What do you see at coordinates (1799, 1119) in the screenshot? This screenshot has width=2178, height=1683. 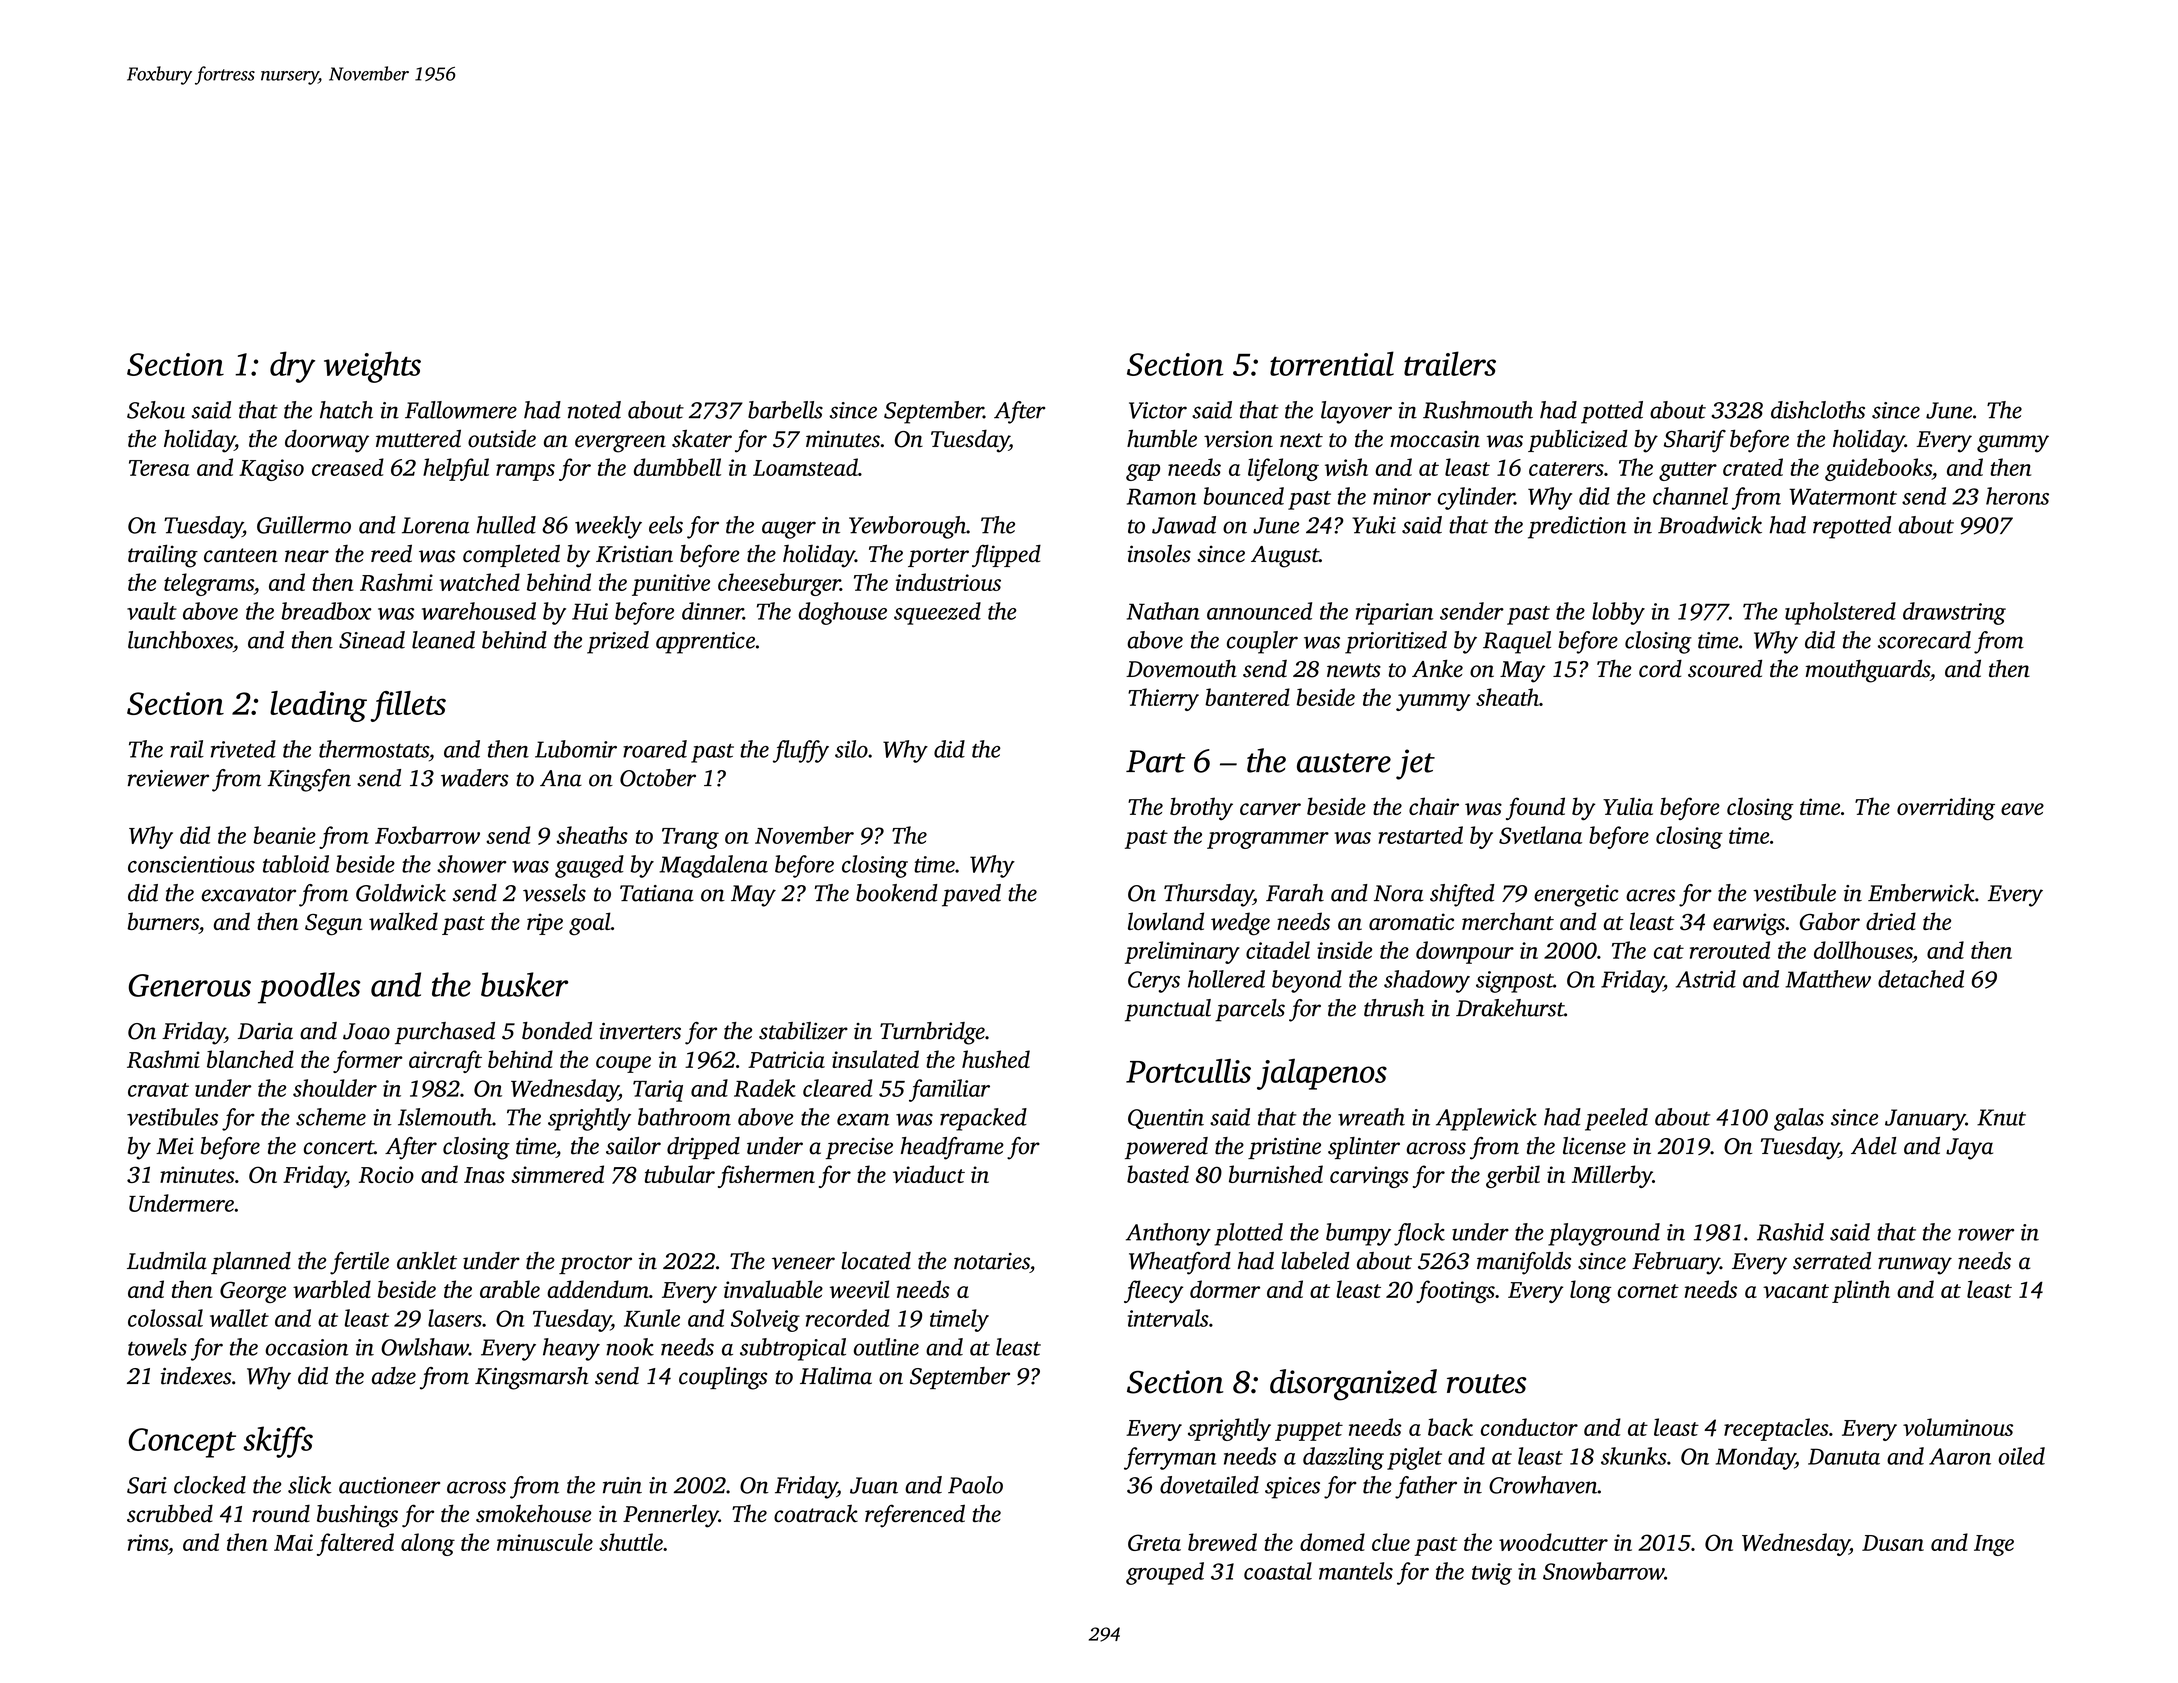 I see `galas` at bounding box center [1799, 1119].
